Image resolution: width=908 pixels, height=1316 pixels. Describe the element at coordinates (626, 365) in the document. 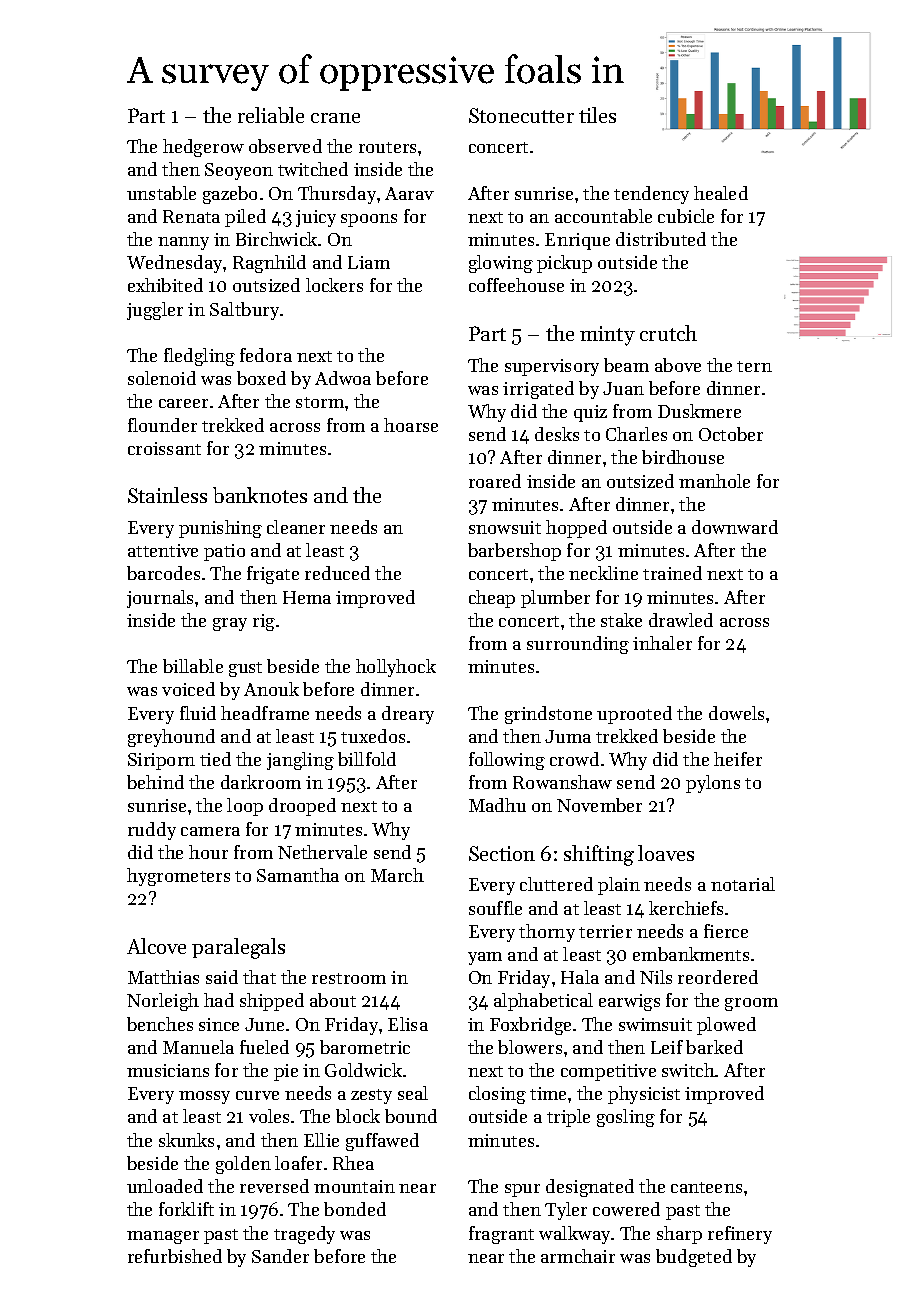

I see `beam` at that location.
